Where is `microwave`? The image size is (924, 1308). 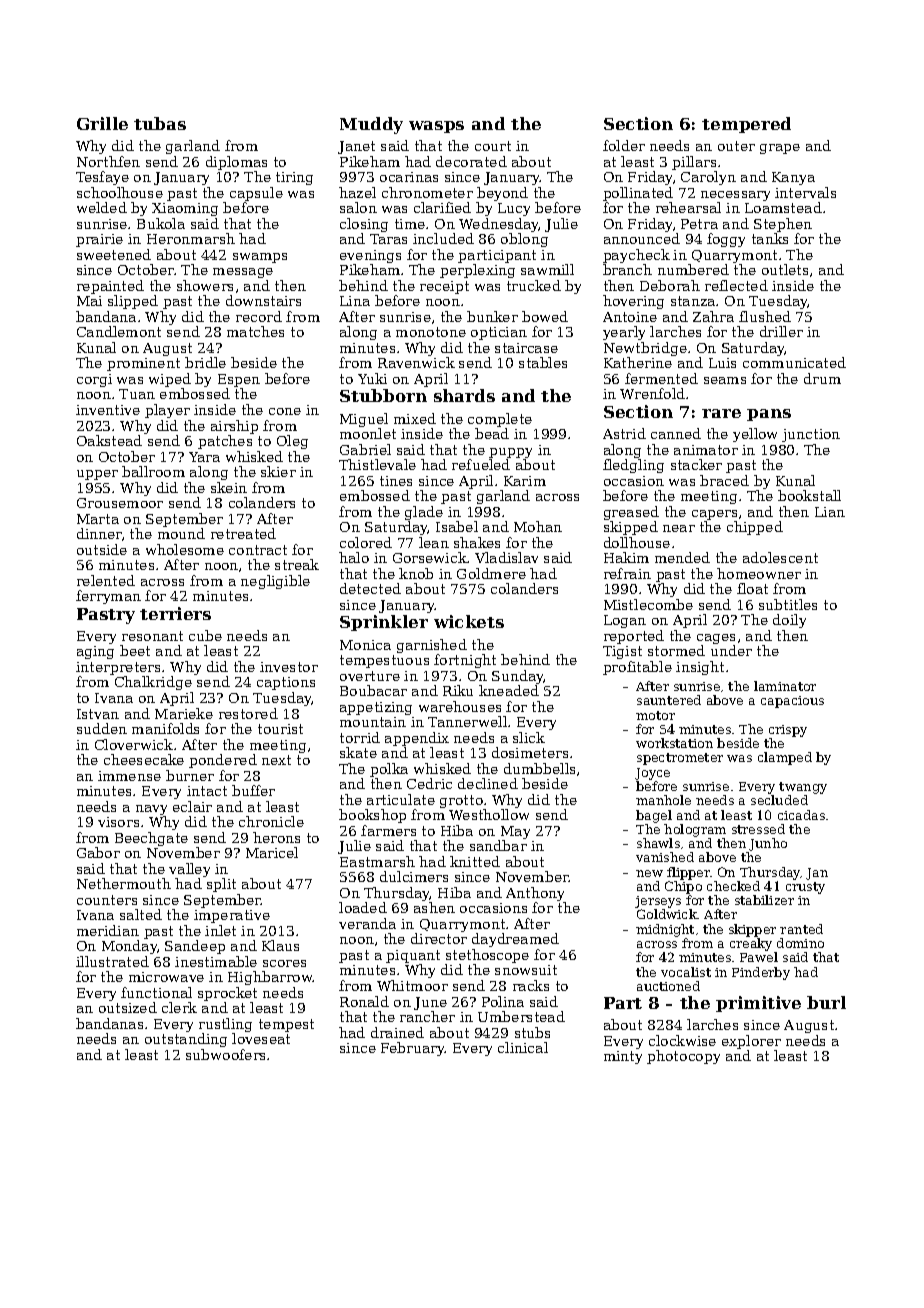 microwave is located at coordinates (166, 977).
